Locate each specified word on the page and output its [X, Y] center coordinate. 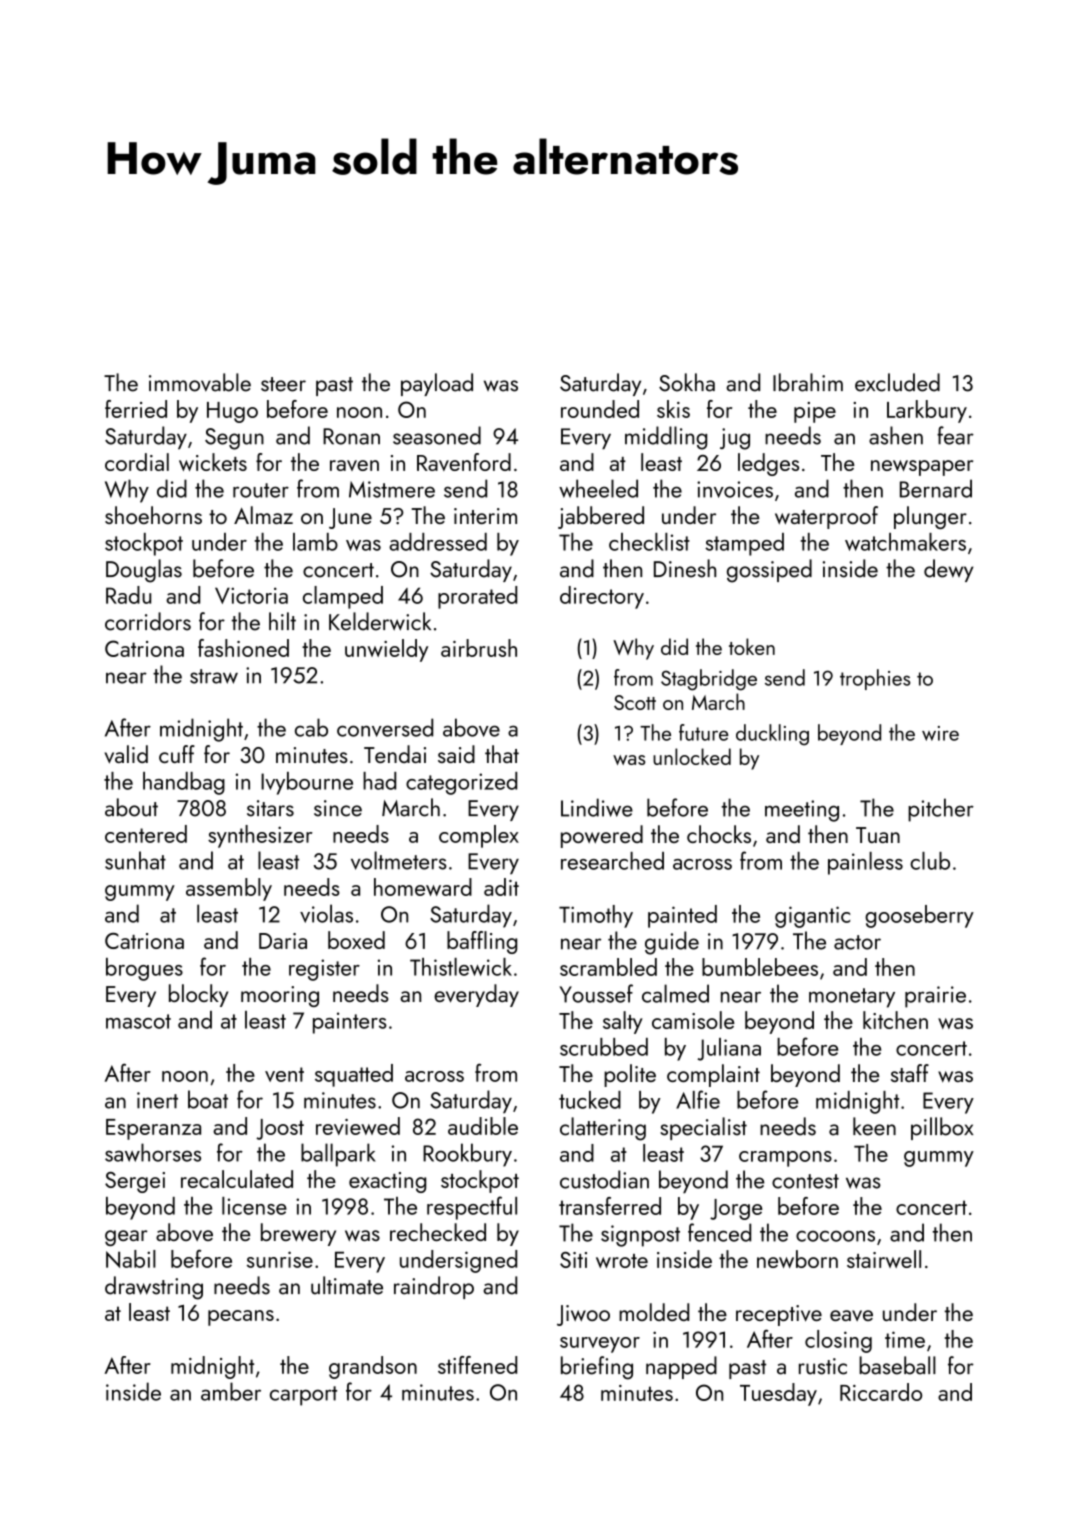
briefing [597, 1368]
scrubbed [604, 1047]
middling [666, 438]
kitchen [895, 1020]
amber [231, 1391]
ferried [136, 409]
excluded [897, 382]
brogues [144, 969]
